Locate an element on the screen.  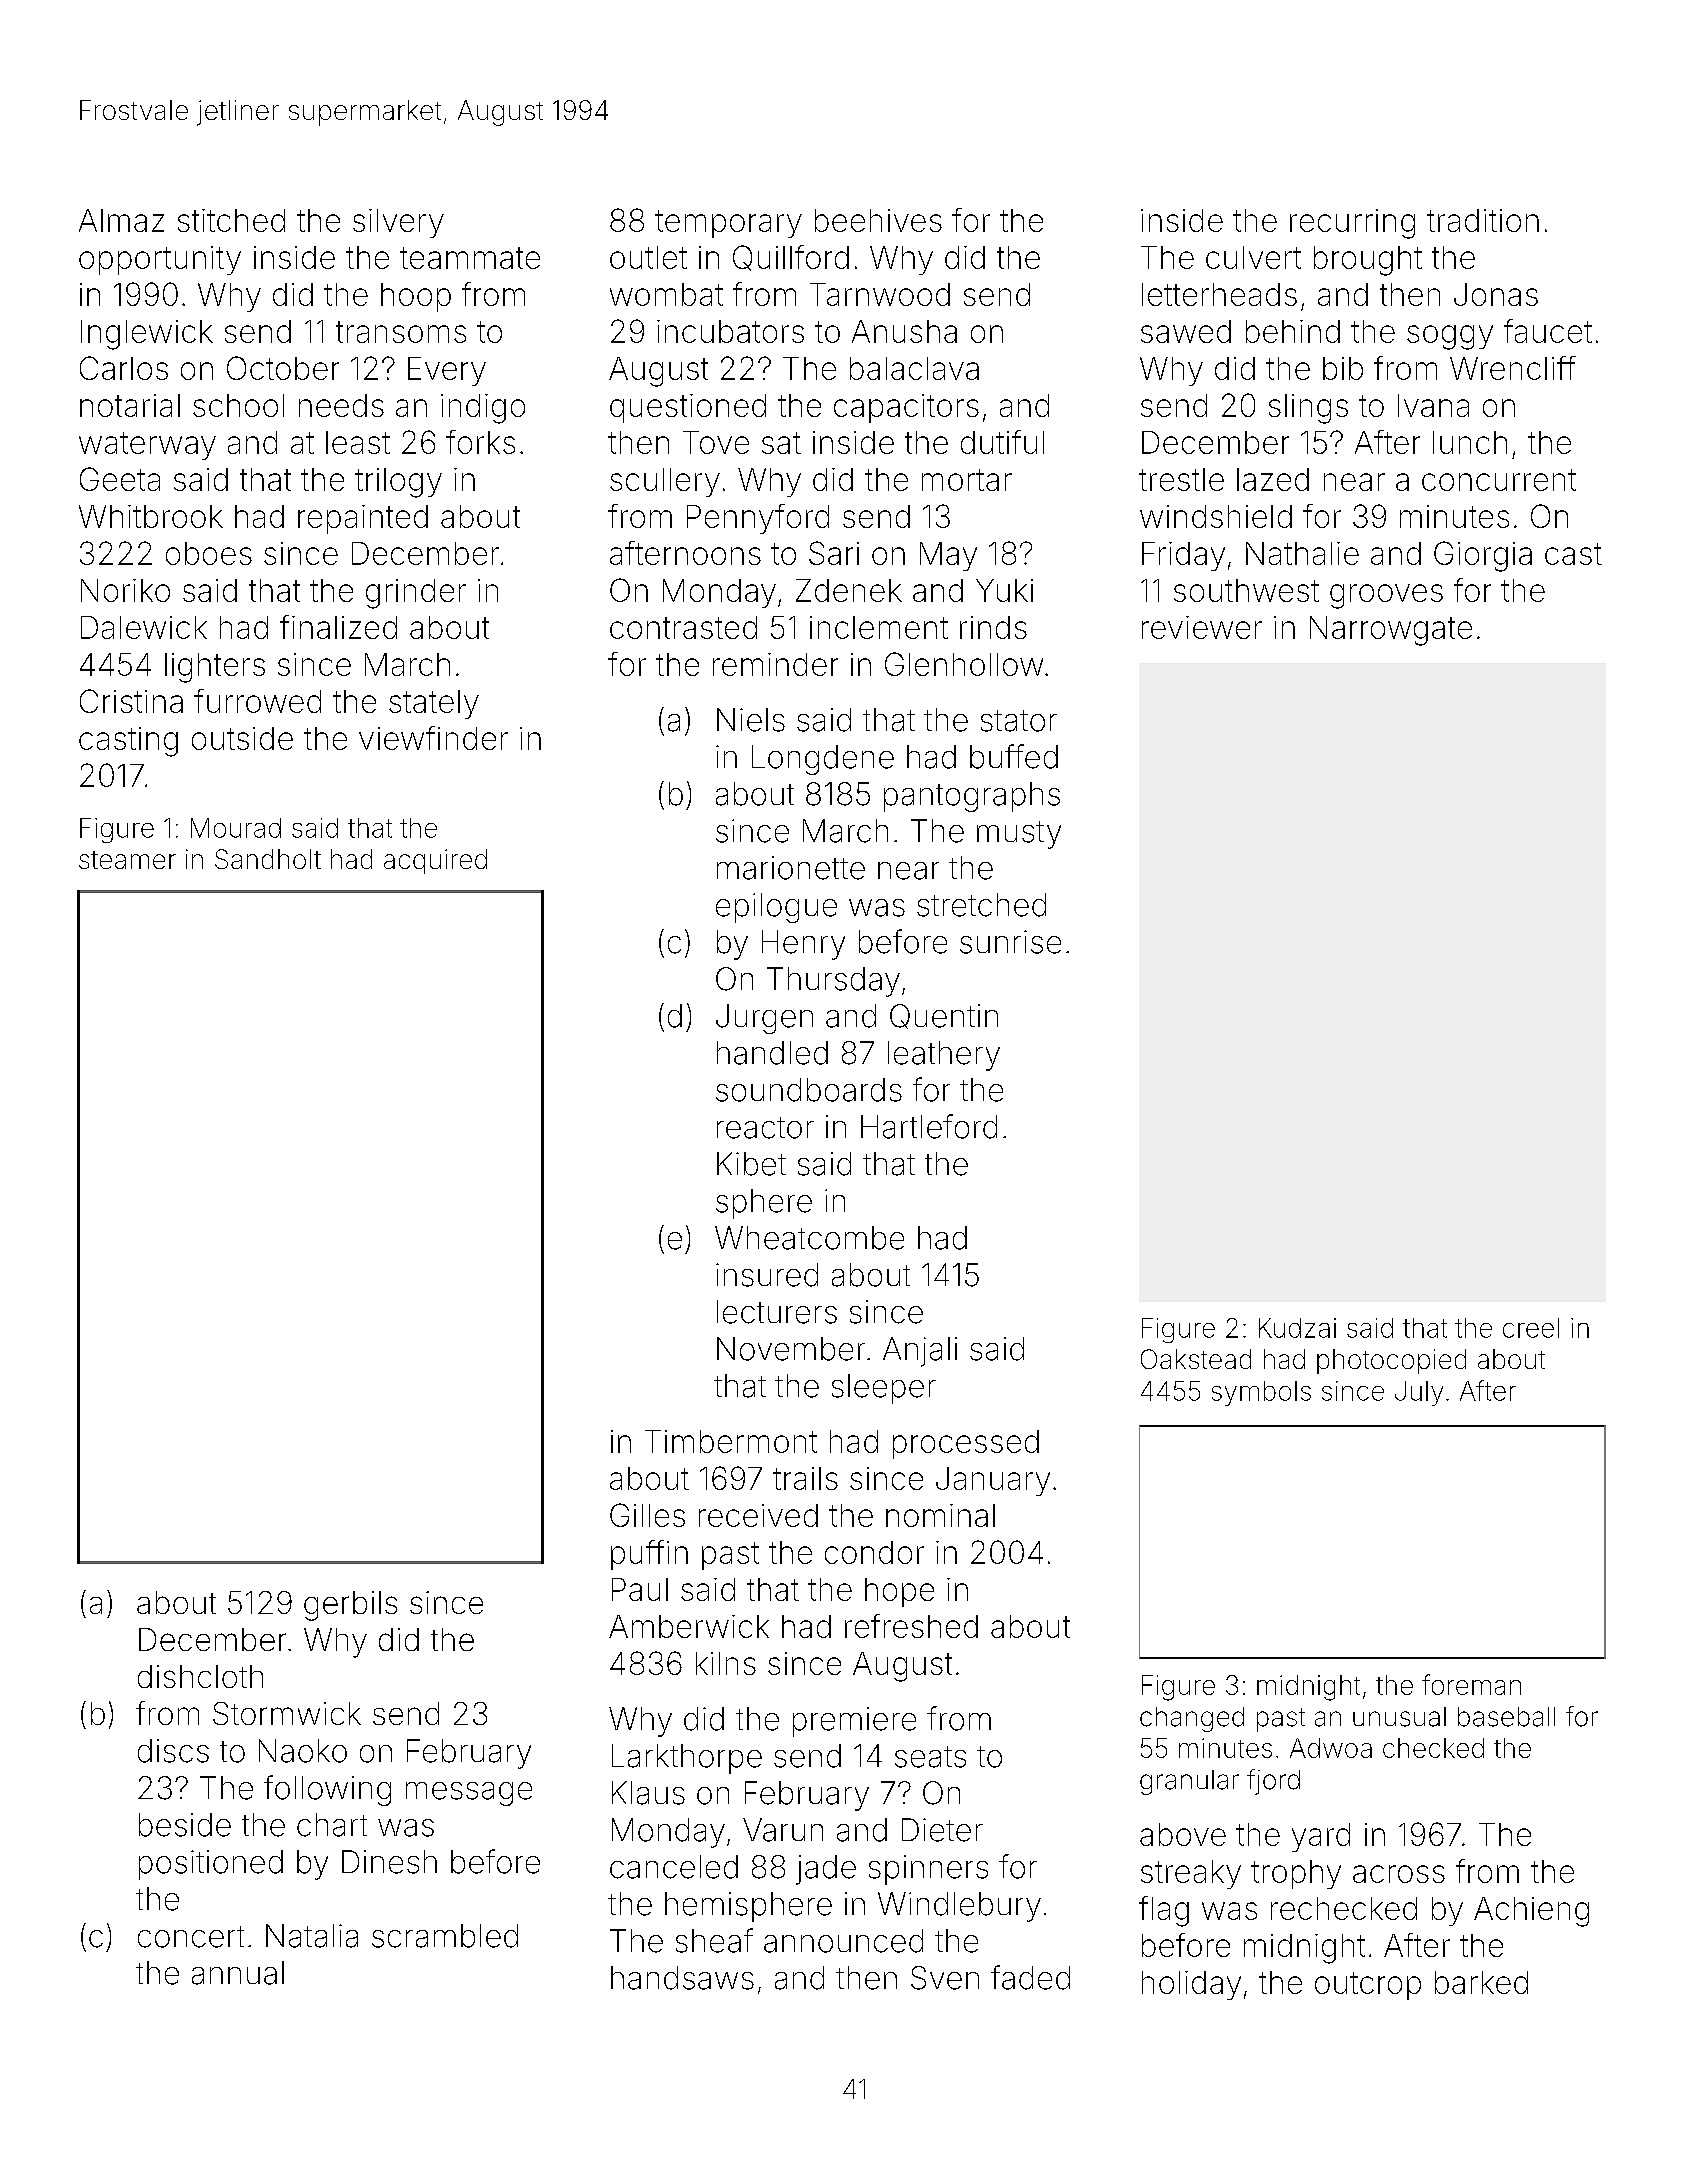
Sandholt is located at coordinates (268, 859).
